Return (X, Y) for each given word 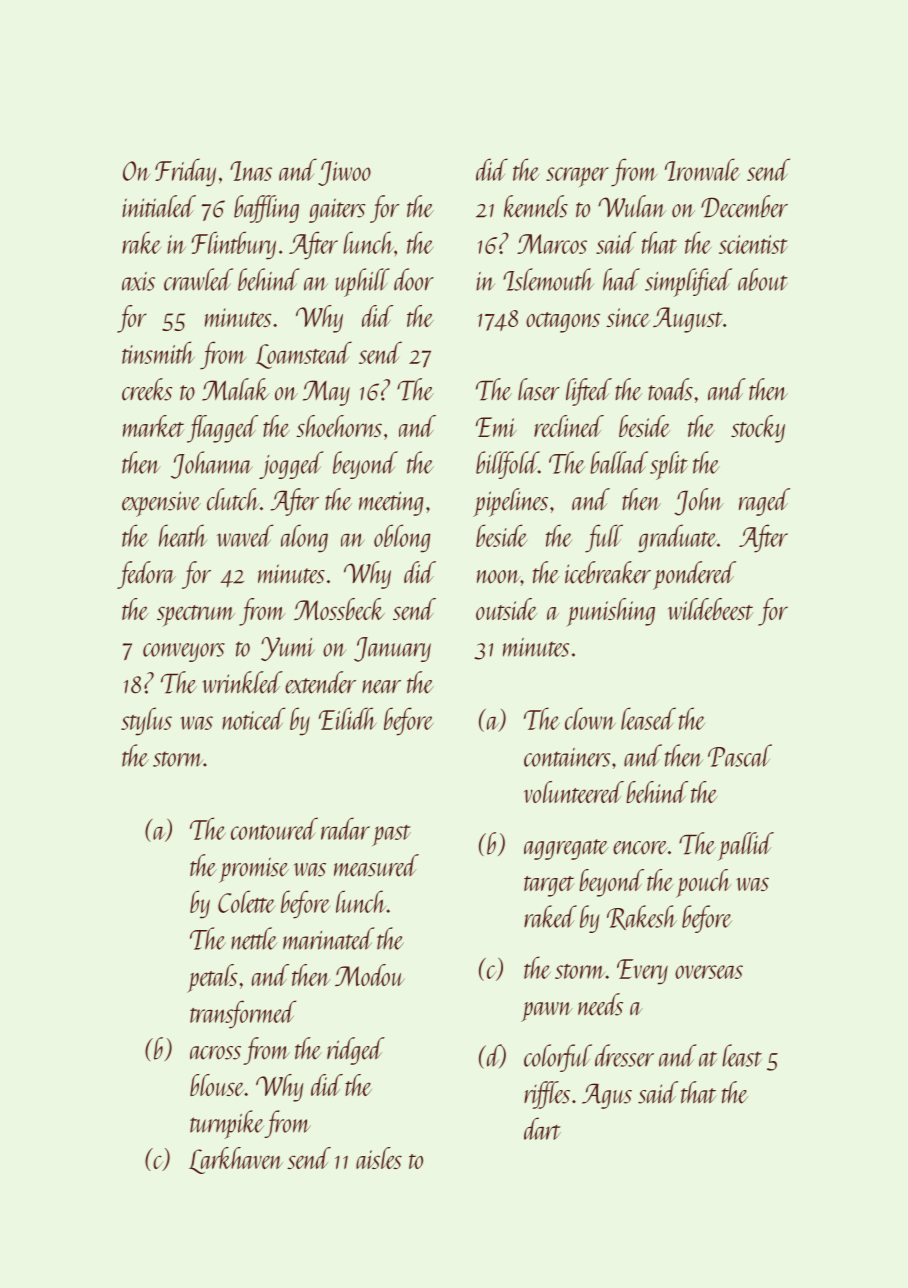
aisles (379, 1158)
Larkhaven (236, 1160)
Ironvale (702, 169)
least (742, 1055)
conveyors (184, 652)
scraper (577, 177)
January (392, 649)
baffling (266, 209)
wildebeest (711, 609)
